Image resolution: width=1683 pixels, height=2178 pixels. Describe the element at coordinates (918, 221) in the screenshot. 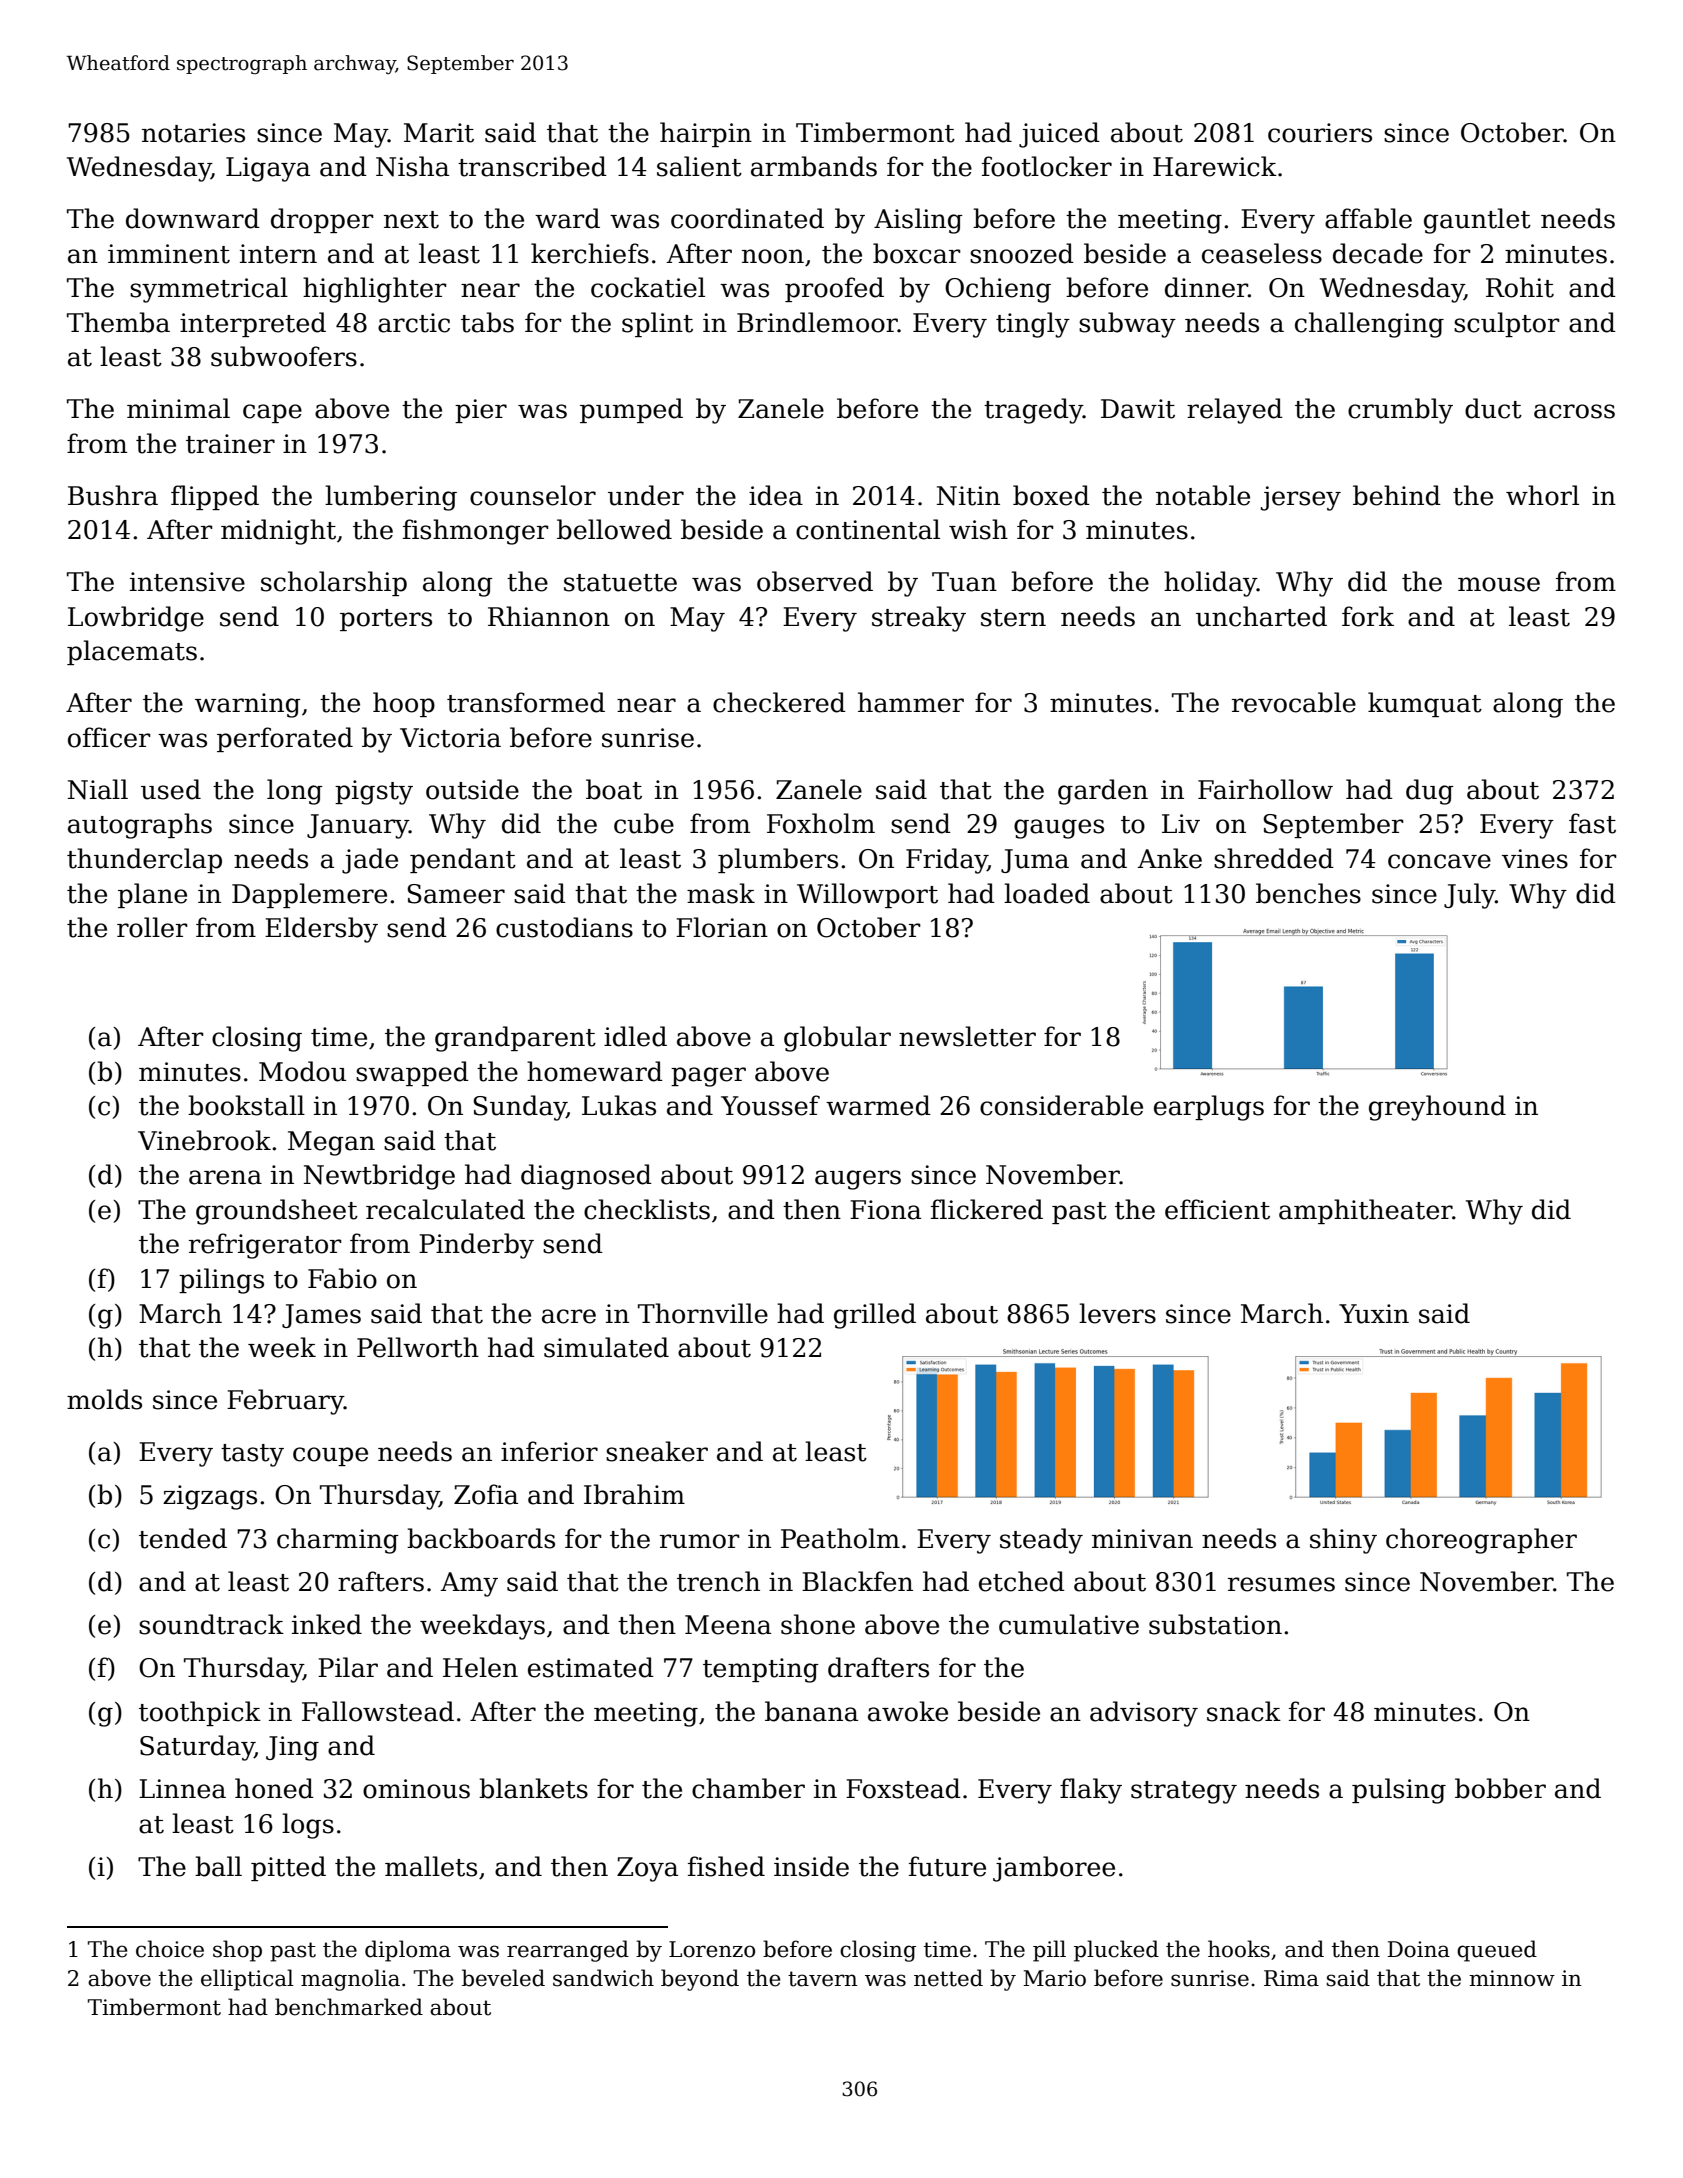

I see `Aisling` at that location.
